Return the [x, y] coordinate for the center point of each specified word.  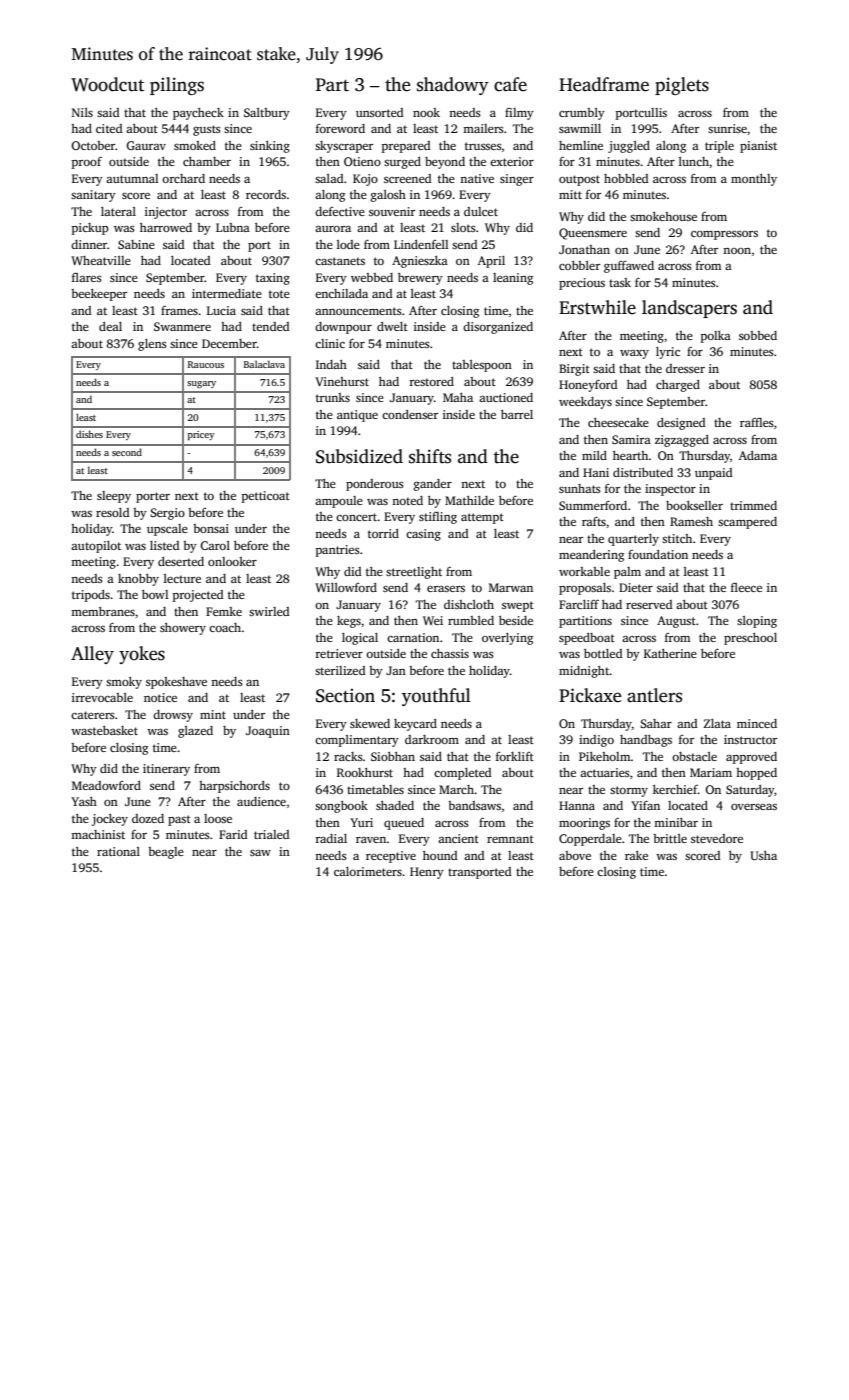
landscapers [689, 309]
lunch [694, 161]
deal [110, 326]
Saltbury [267, 114]
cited [109, 128]
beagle [166, 853]
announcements [358, 311]
